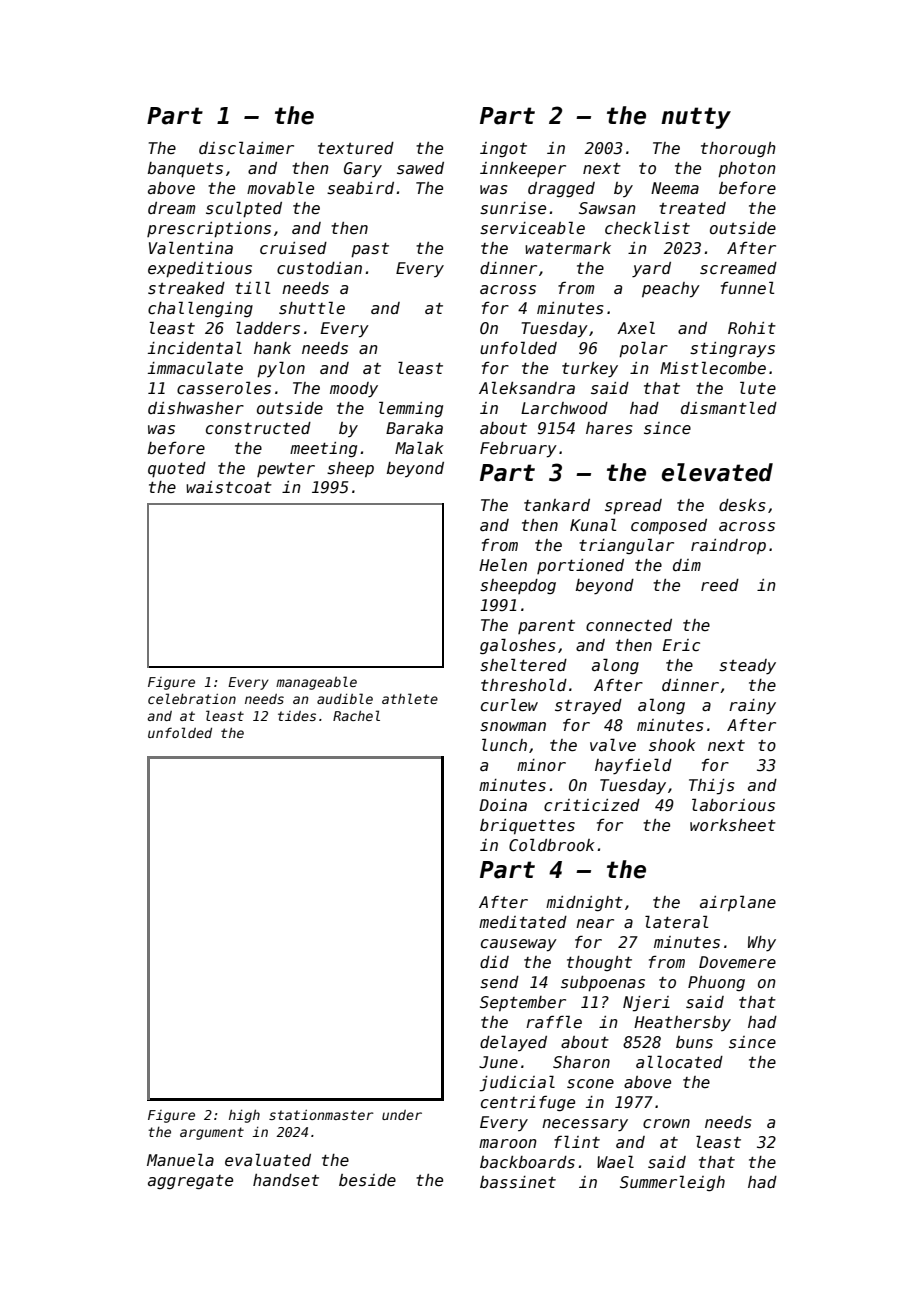 This screenshot has height=1311, width=924. I want to click on delayed, so click(513, 1043).
